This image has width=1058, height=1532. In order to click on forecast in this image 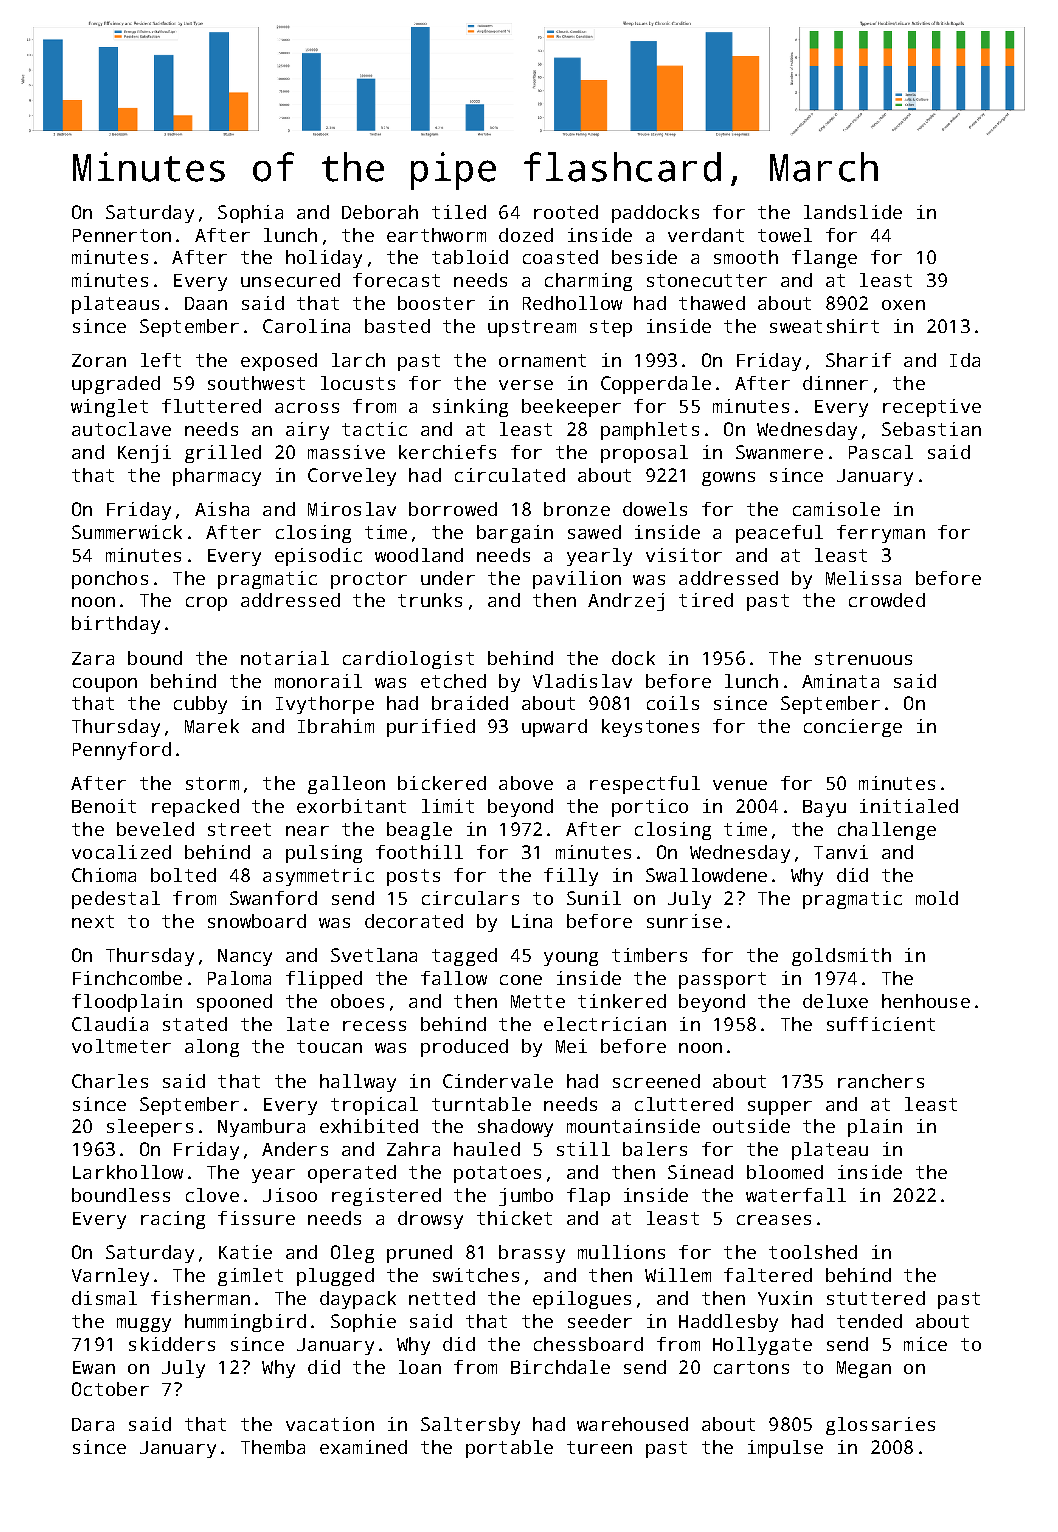, I will do `click(396, 280)`.
